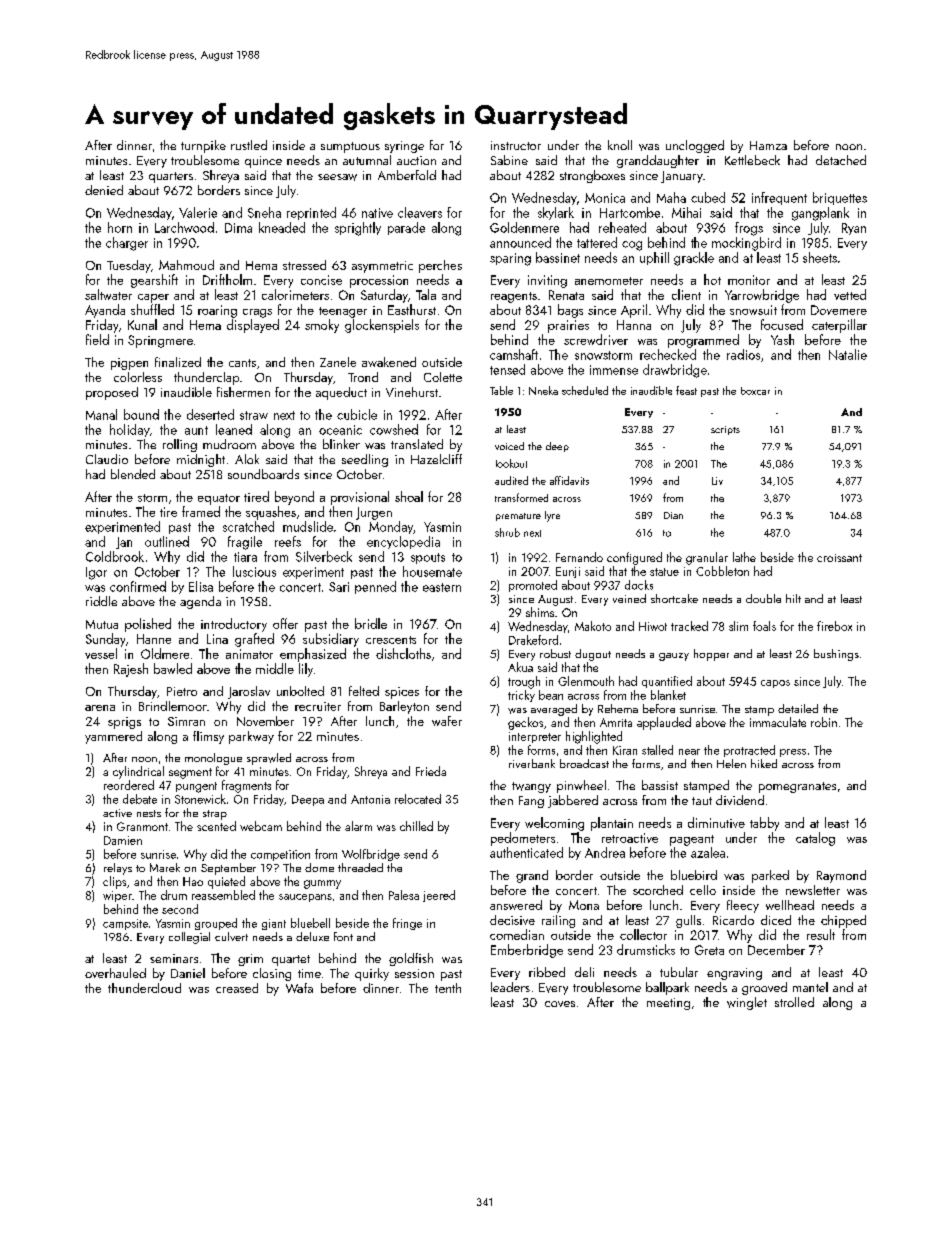 Image resolution: width=952 pixels, height=1233 pixels. What do you see at coordinates (620, 145) in the image?
I see `knoll` at bounding box center [620, 145].
